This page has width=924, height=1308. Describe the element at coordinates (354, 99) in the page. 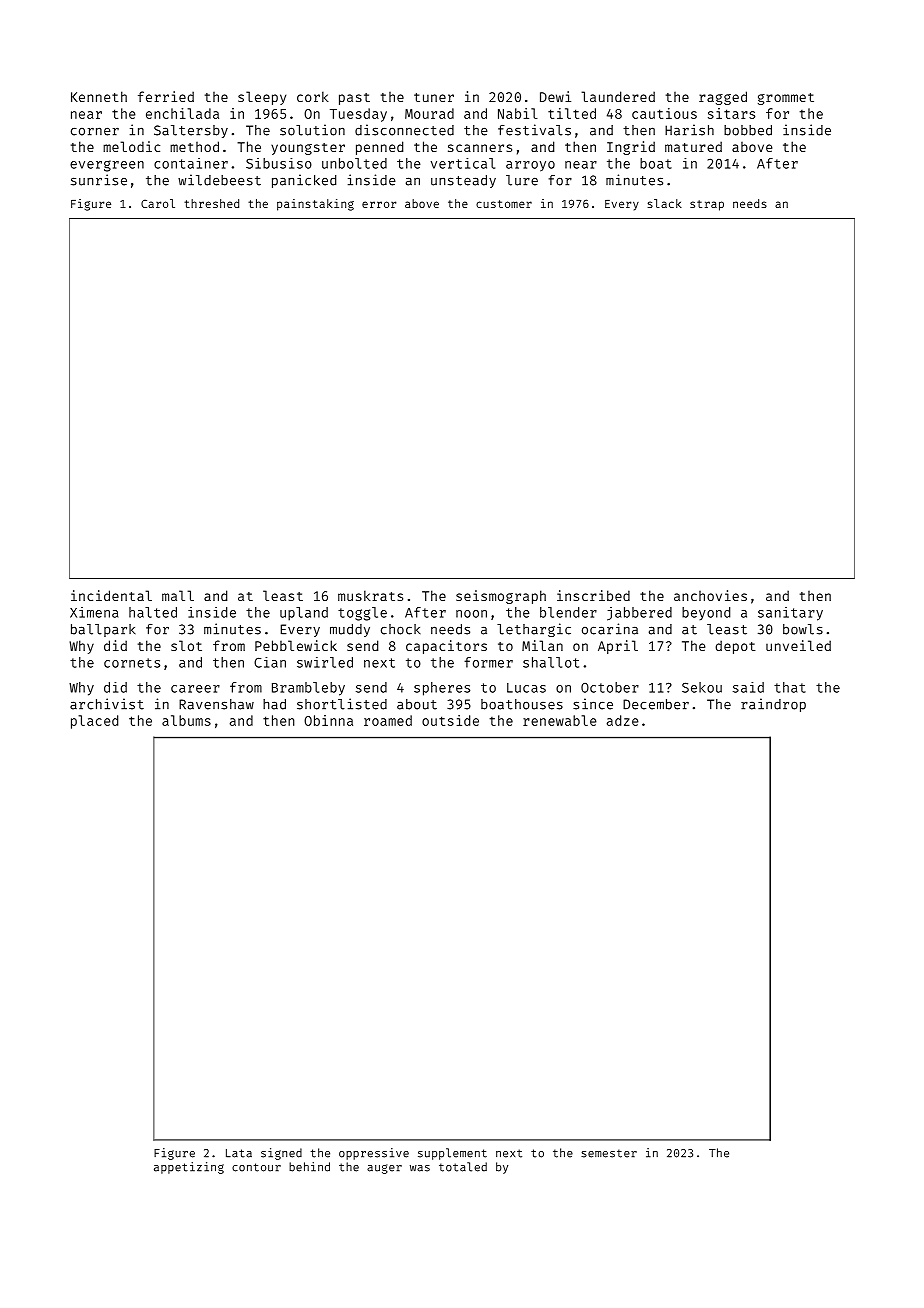

I see `past` at that location.
